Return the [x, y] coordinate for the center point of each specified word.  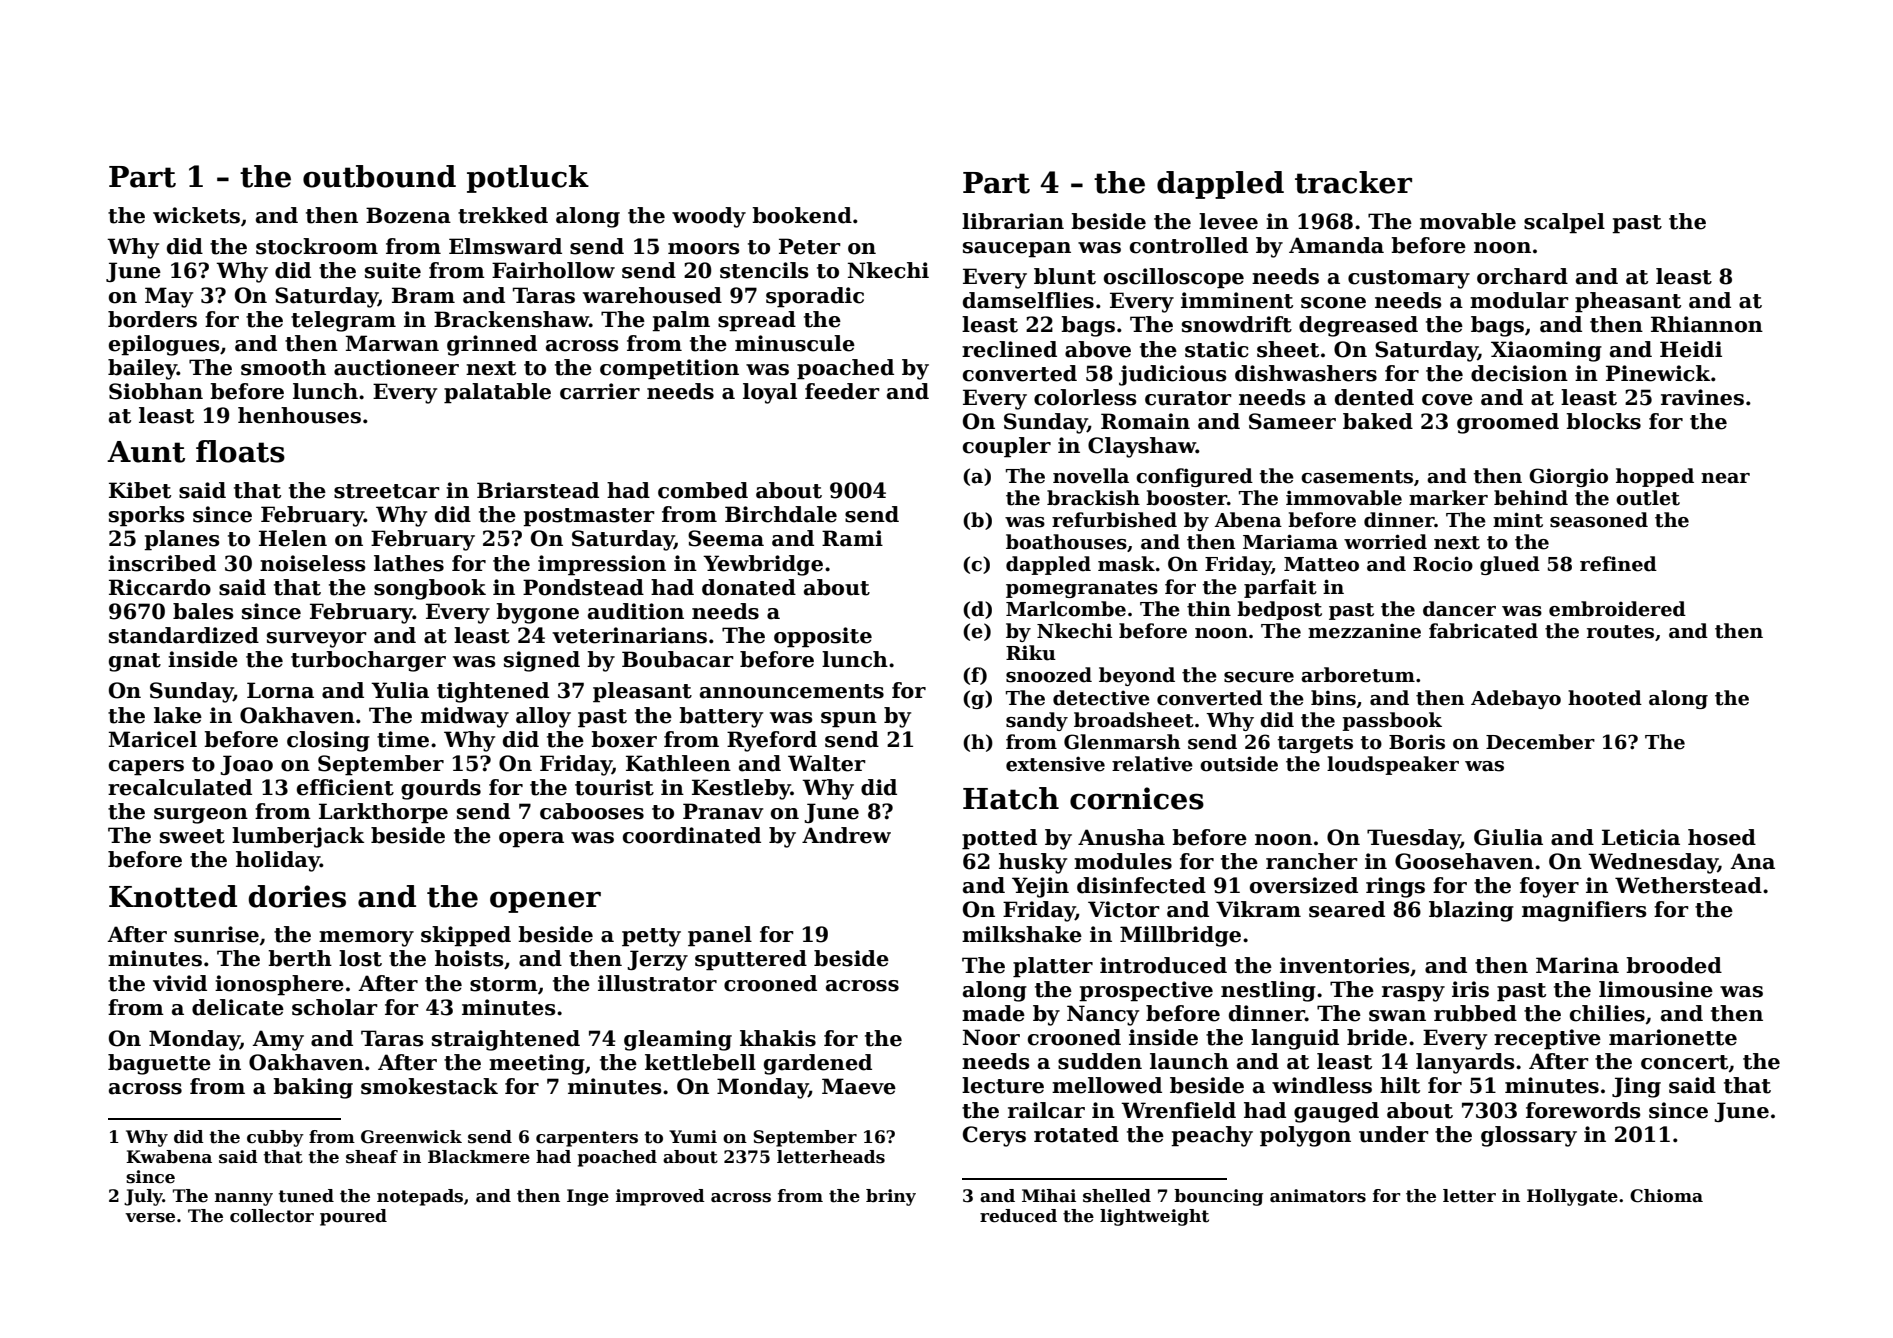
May [169, 297]
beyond [1137, 676]
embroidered [1617, 609]
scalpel [1564, 223]
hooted [1605, 698]
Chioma [1666, 1196]
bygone [537, 613]
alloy [543, 717]
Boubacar [678, 659]
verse [150, 1218]
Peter [810, 246]
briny [891, 1197]
